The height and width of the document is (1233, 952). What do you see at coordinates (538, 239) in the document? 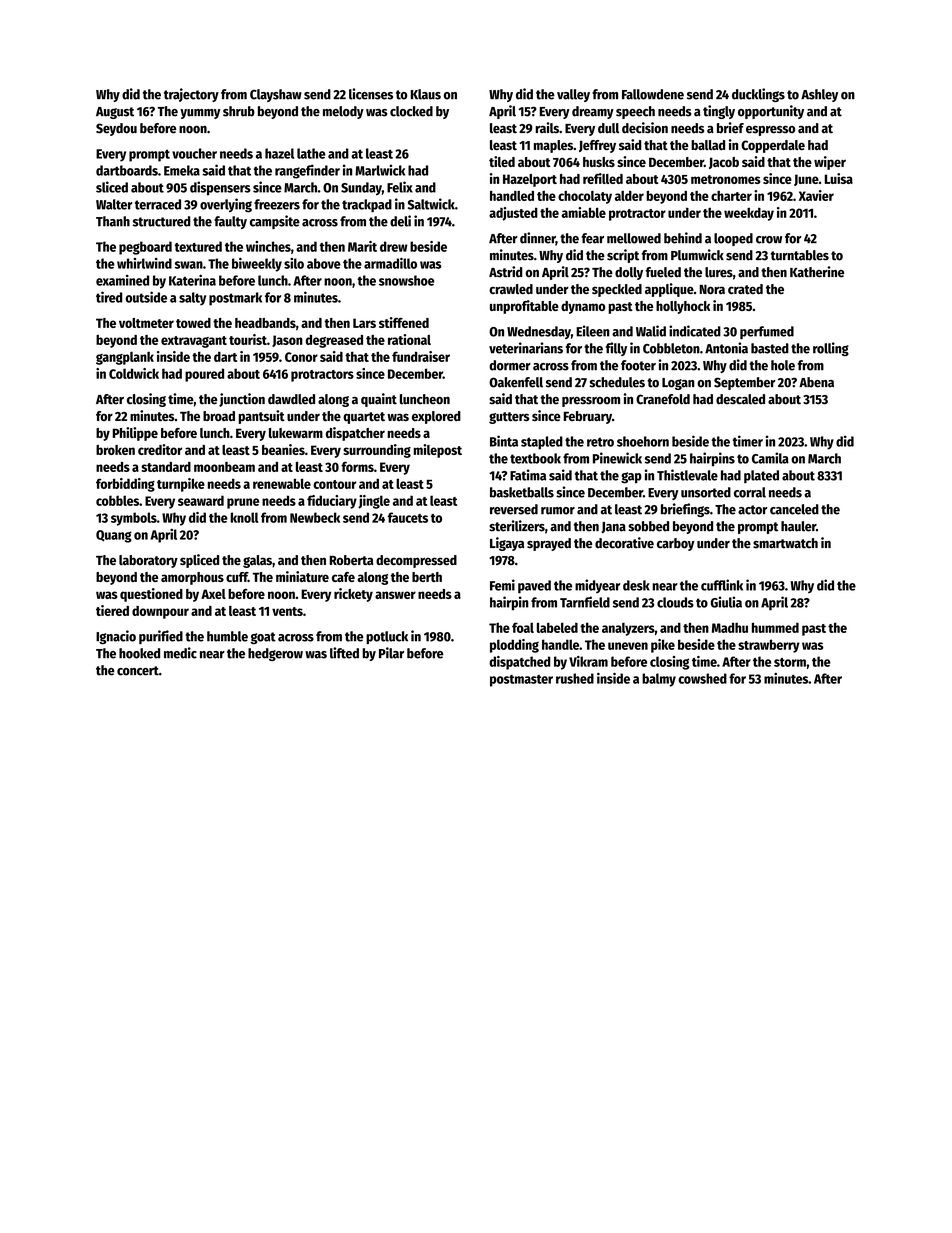
I see `dinner` at bounding box center [538, 239].
